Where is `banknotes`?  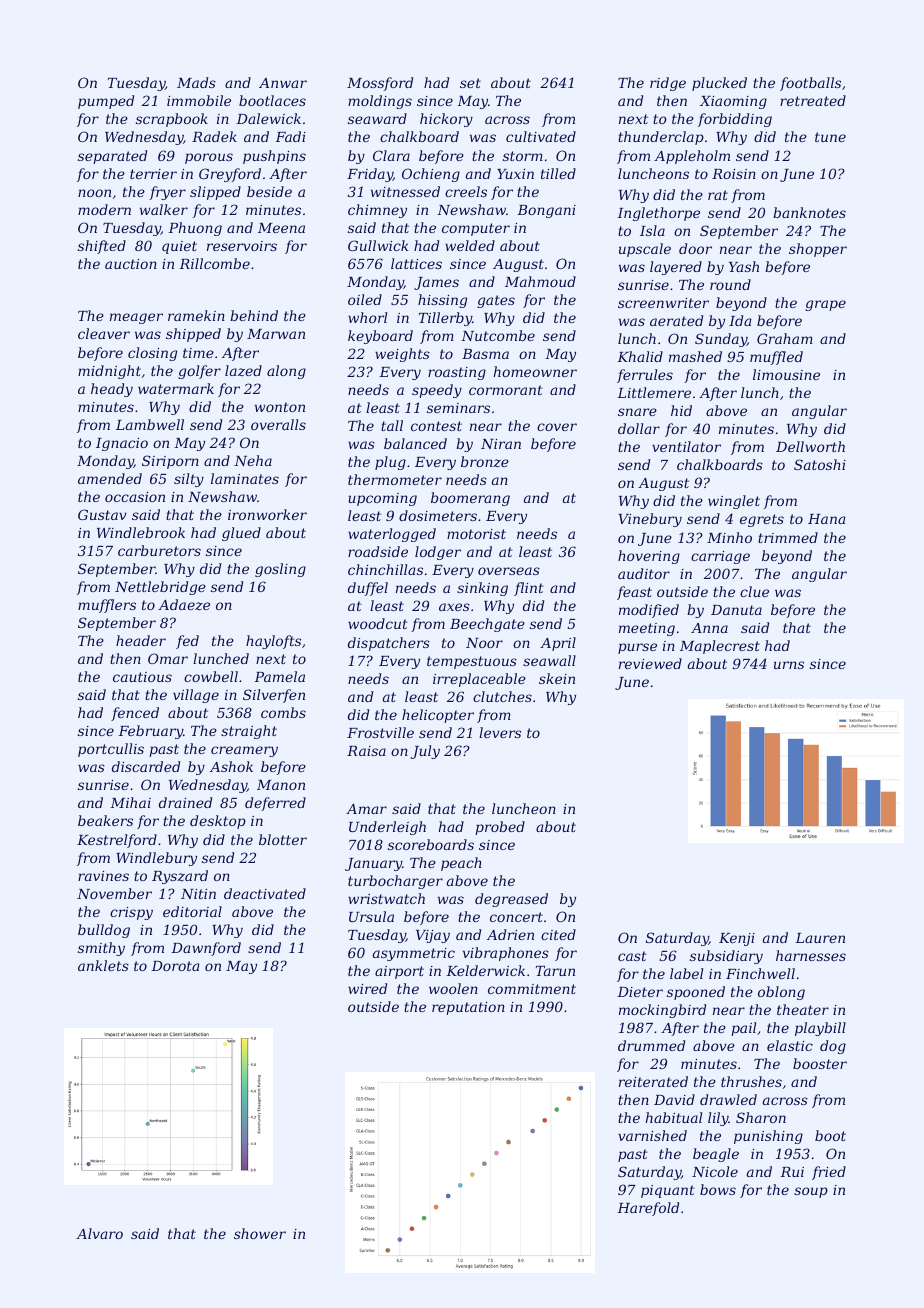
banknotes is located at coordinates (809, 212).
